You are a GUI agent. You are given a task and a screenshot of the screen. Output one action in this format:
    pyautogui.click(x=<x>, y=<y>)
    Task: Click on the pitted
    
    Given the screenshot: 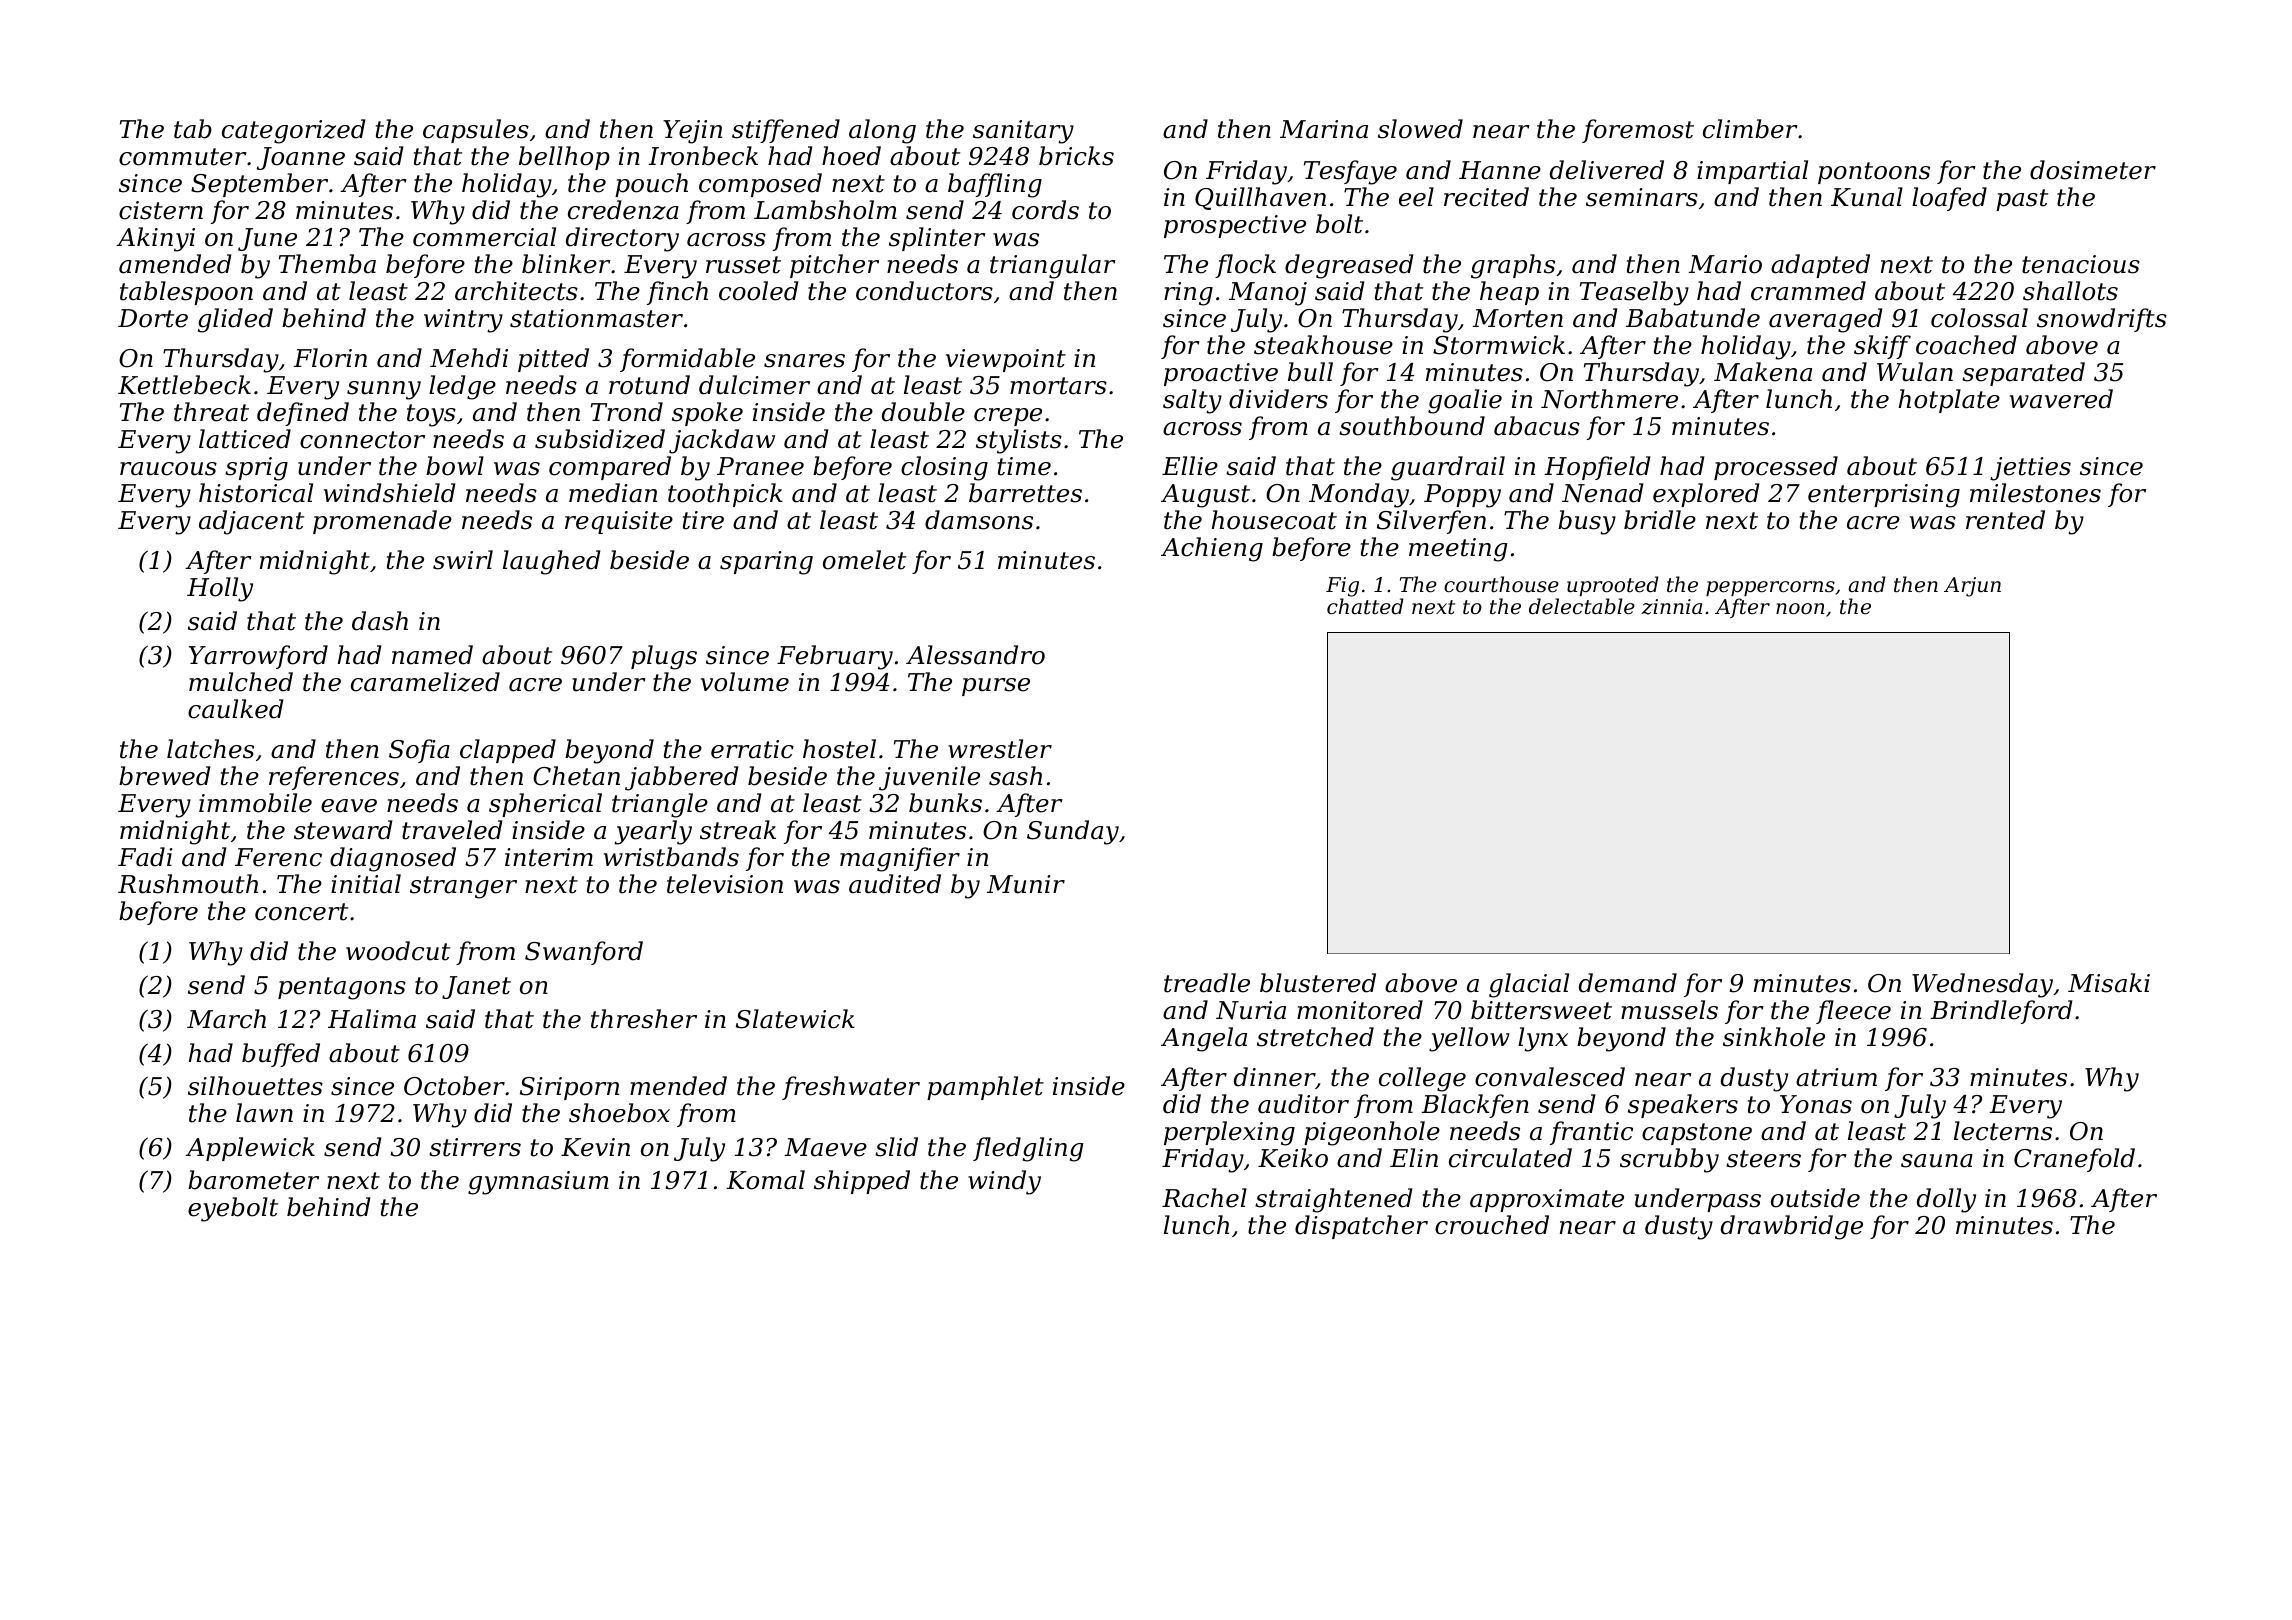 What is the action you would take?
    pyautogui.click(x=553, y=360)
